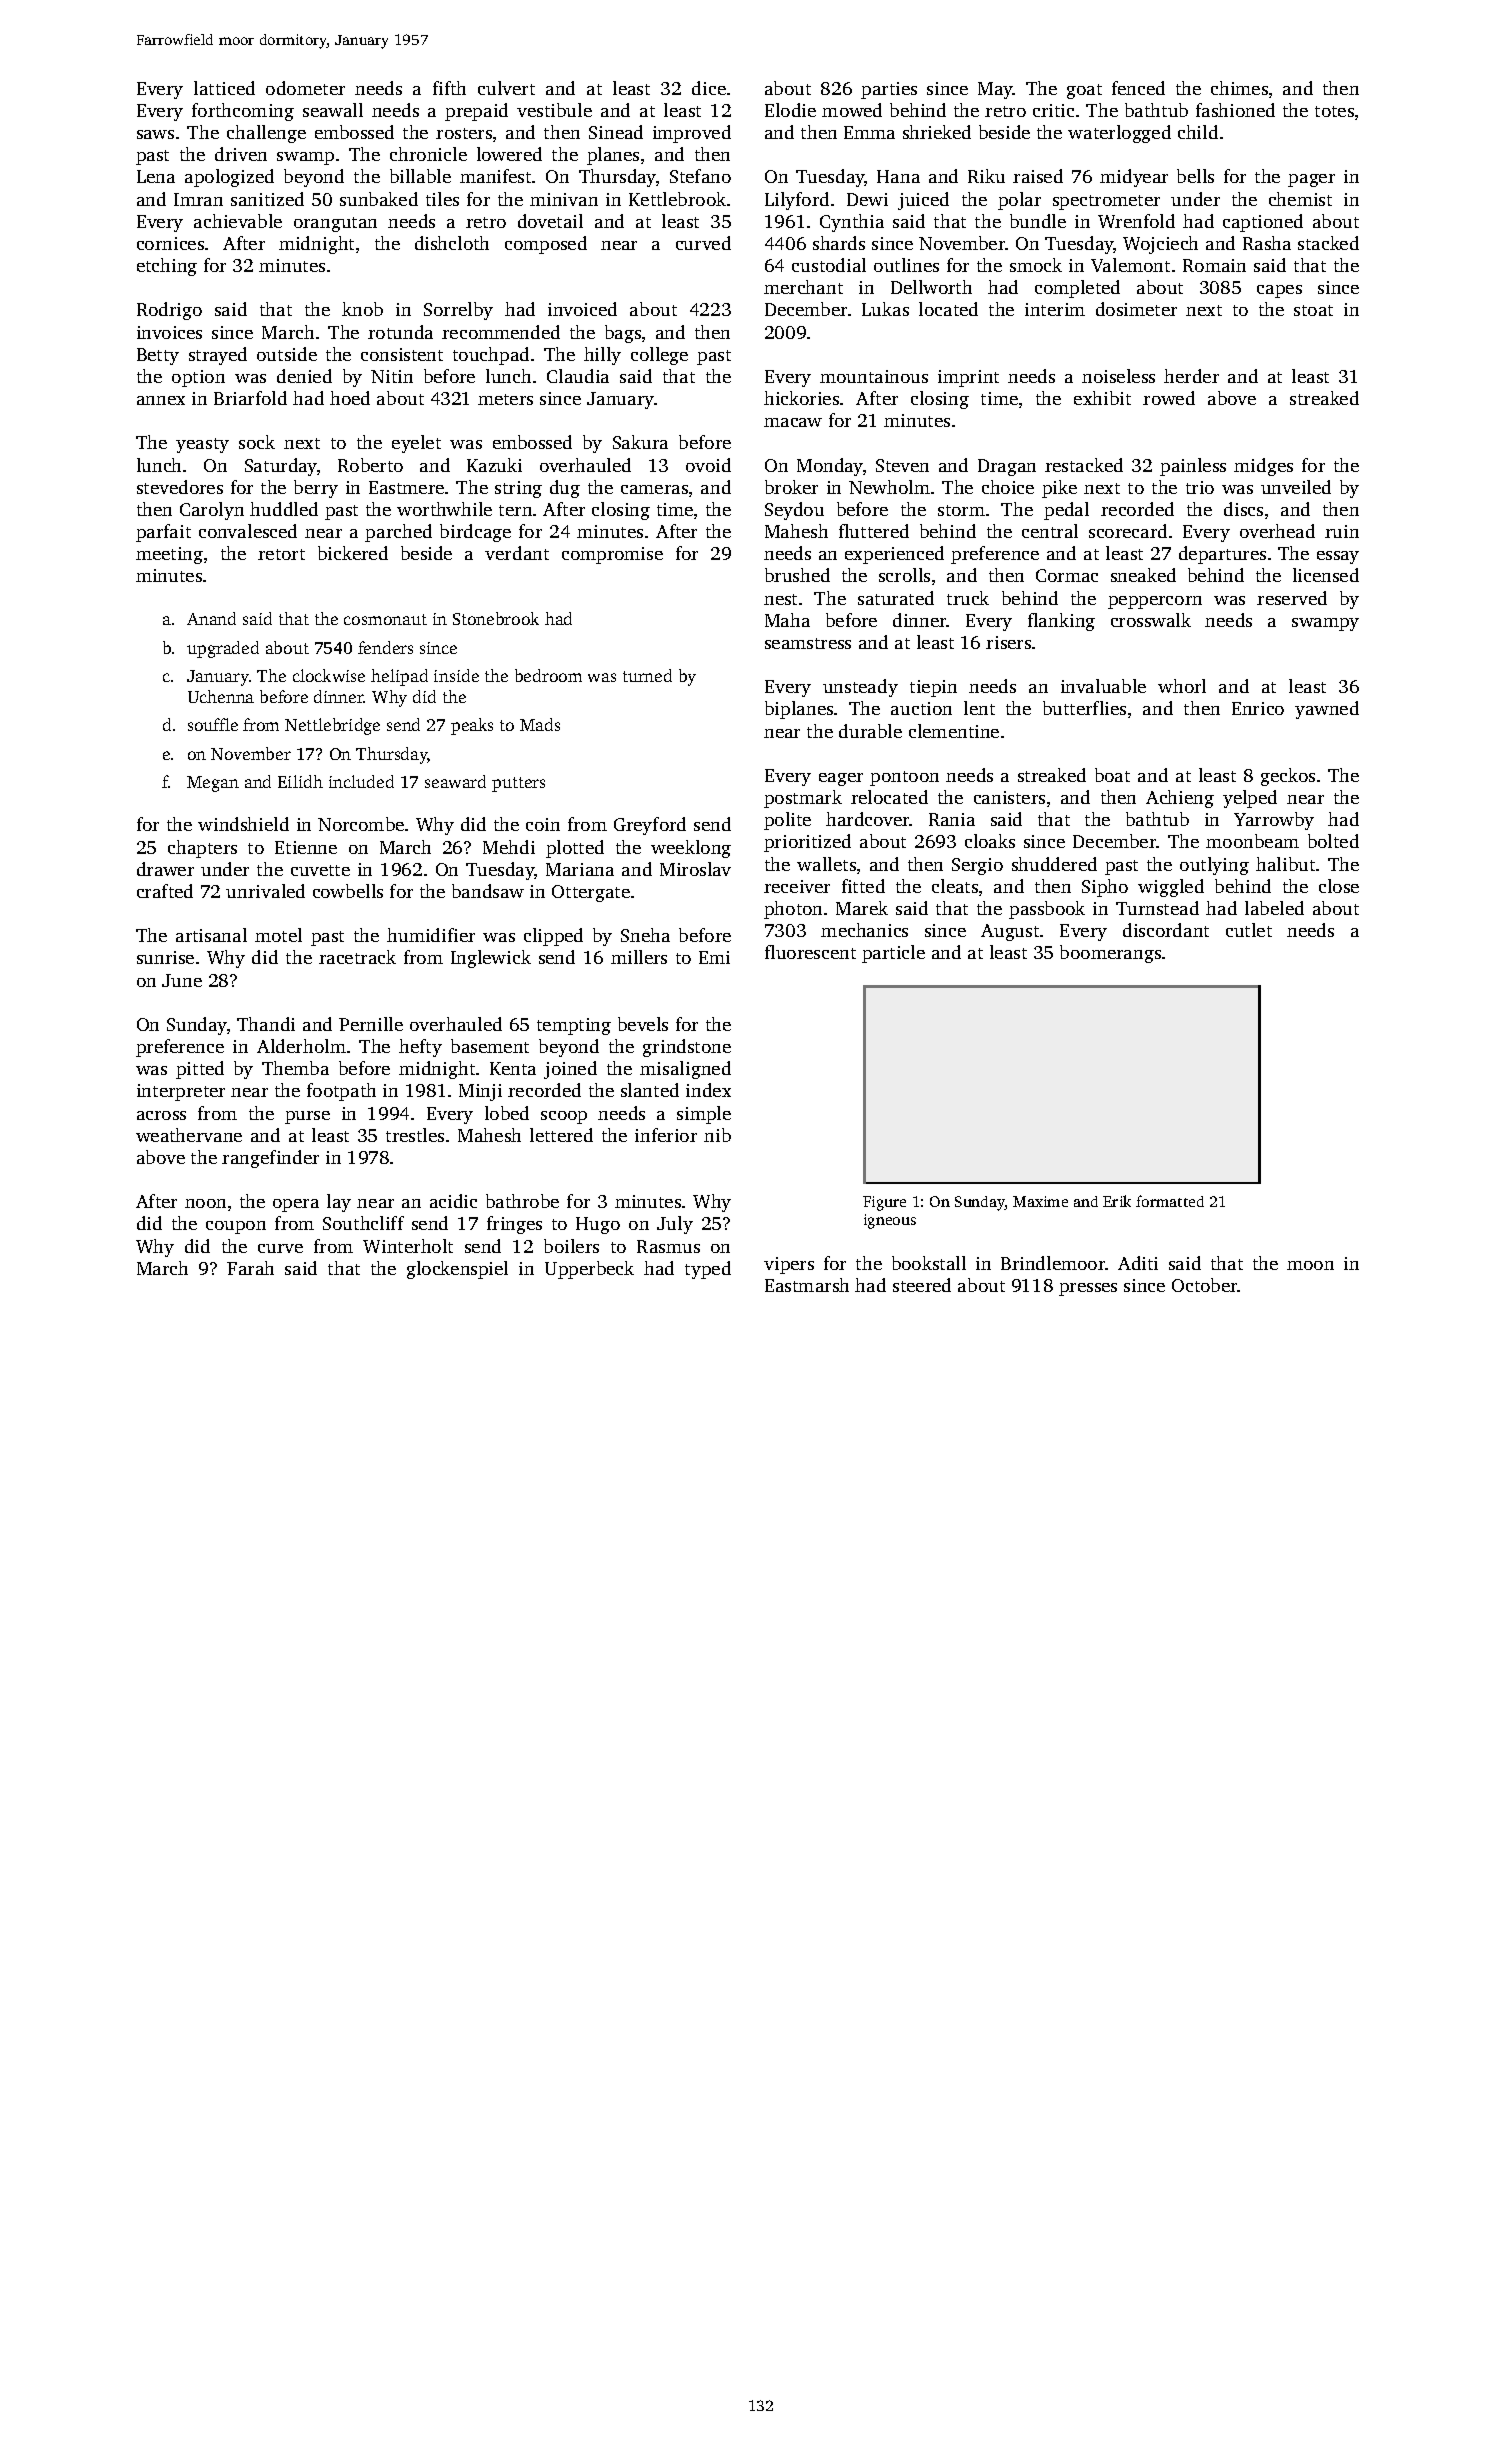 This screenshot has width=1496, height=2464. Describe the element at coordinates (954, 731) in the screenshot. I see `clementine` at that location.
